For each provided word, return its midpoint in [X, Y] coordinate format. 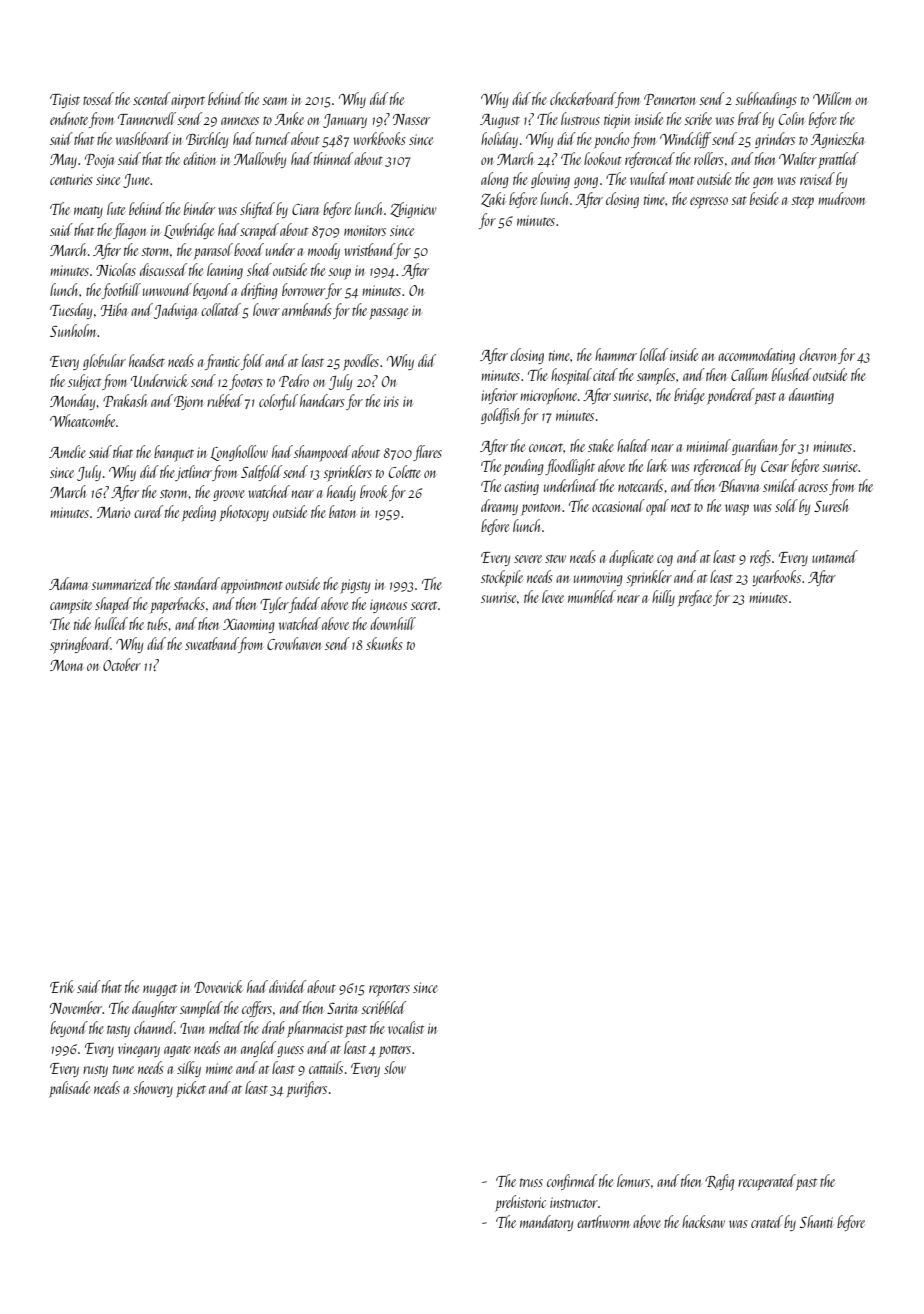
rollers [709, 158]
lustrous [580, 118]
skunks [384, 643]
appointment [252, 586]
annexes [240, 121]
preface [695, 598]
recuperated [767, 1182]
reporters [389, 990]
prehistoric [520, 1203]
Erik [62, 986]
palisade [69, 1089]
